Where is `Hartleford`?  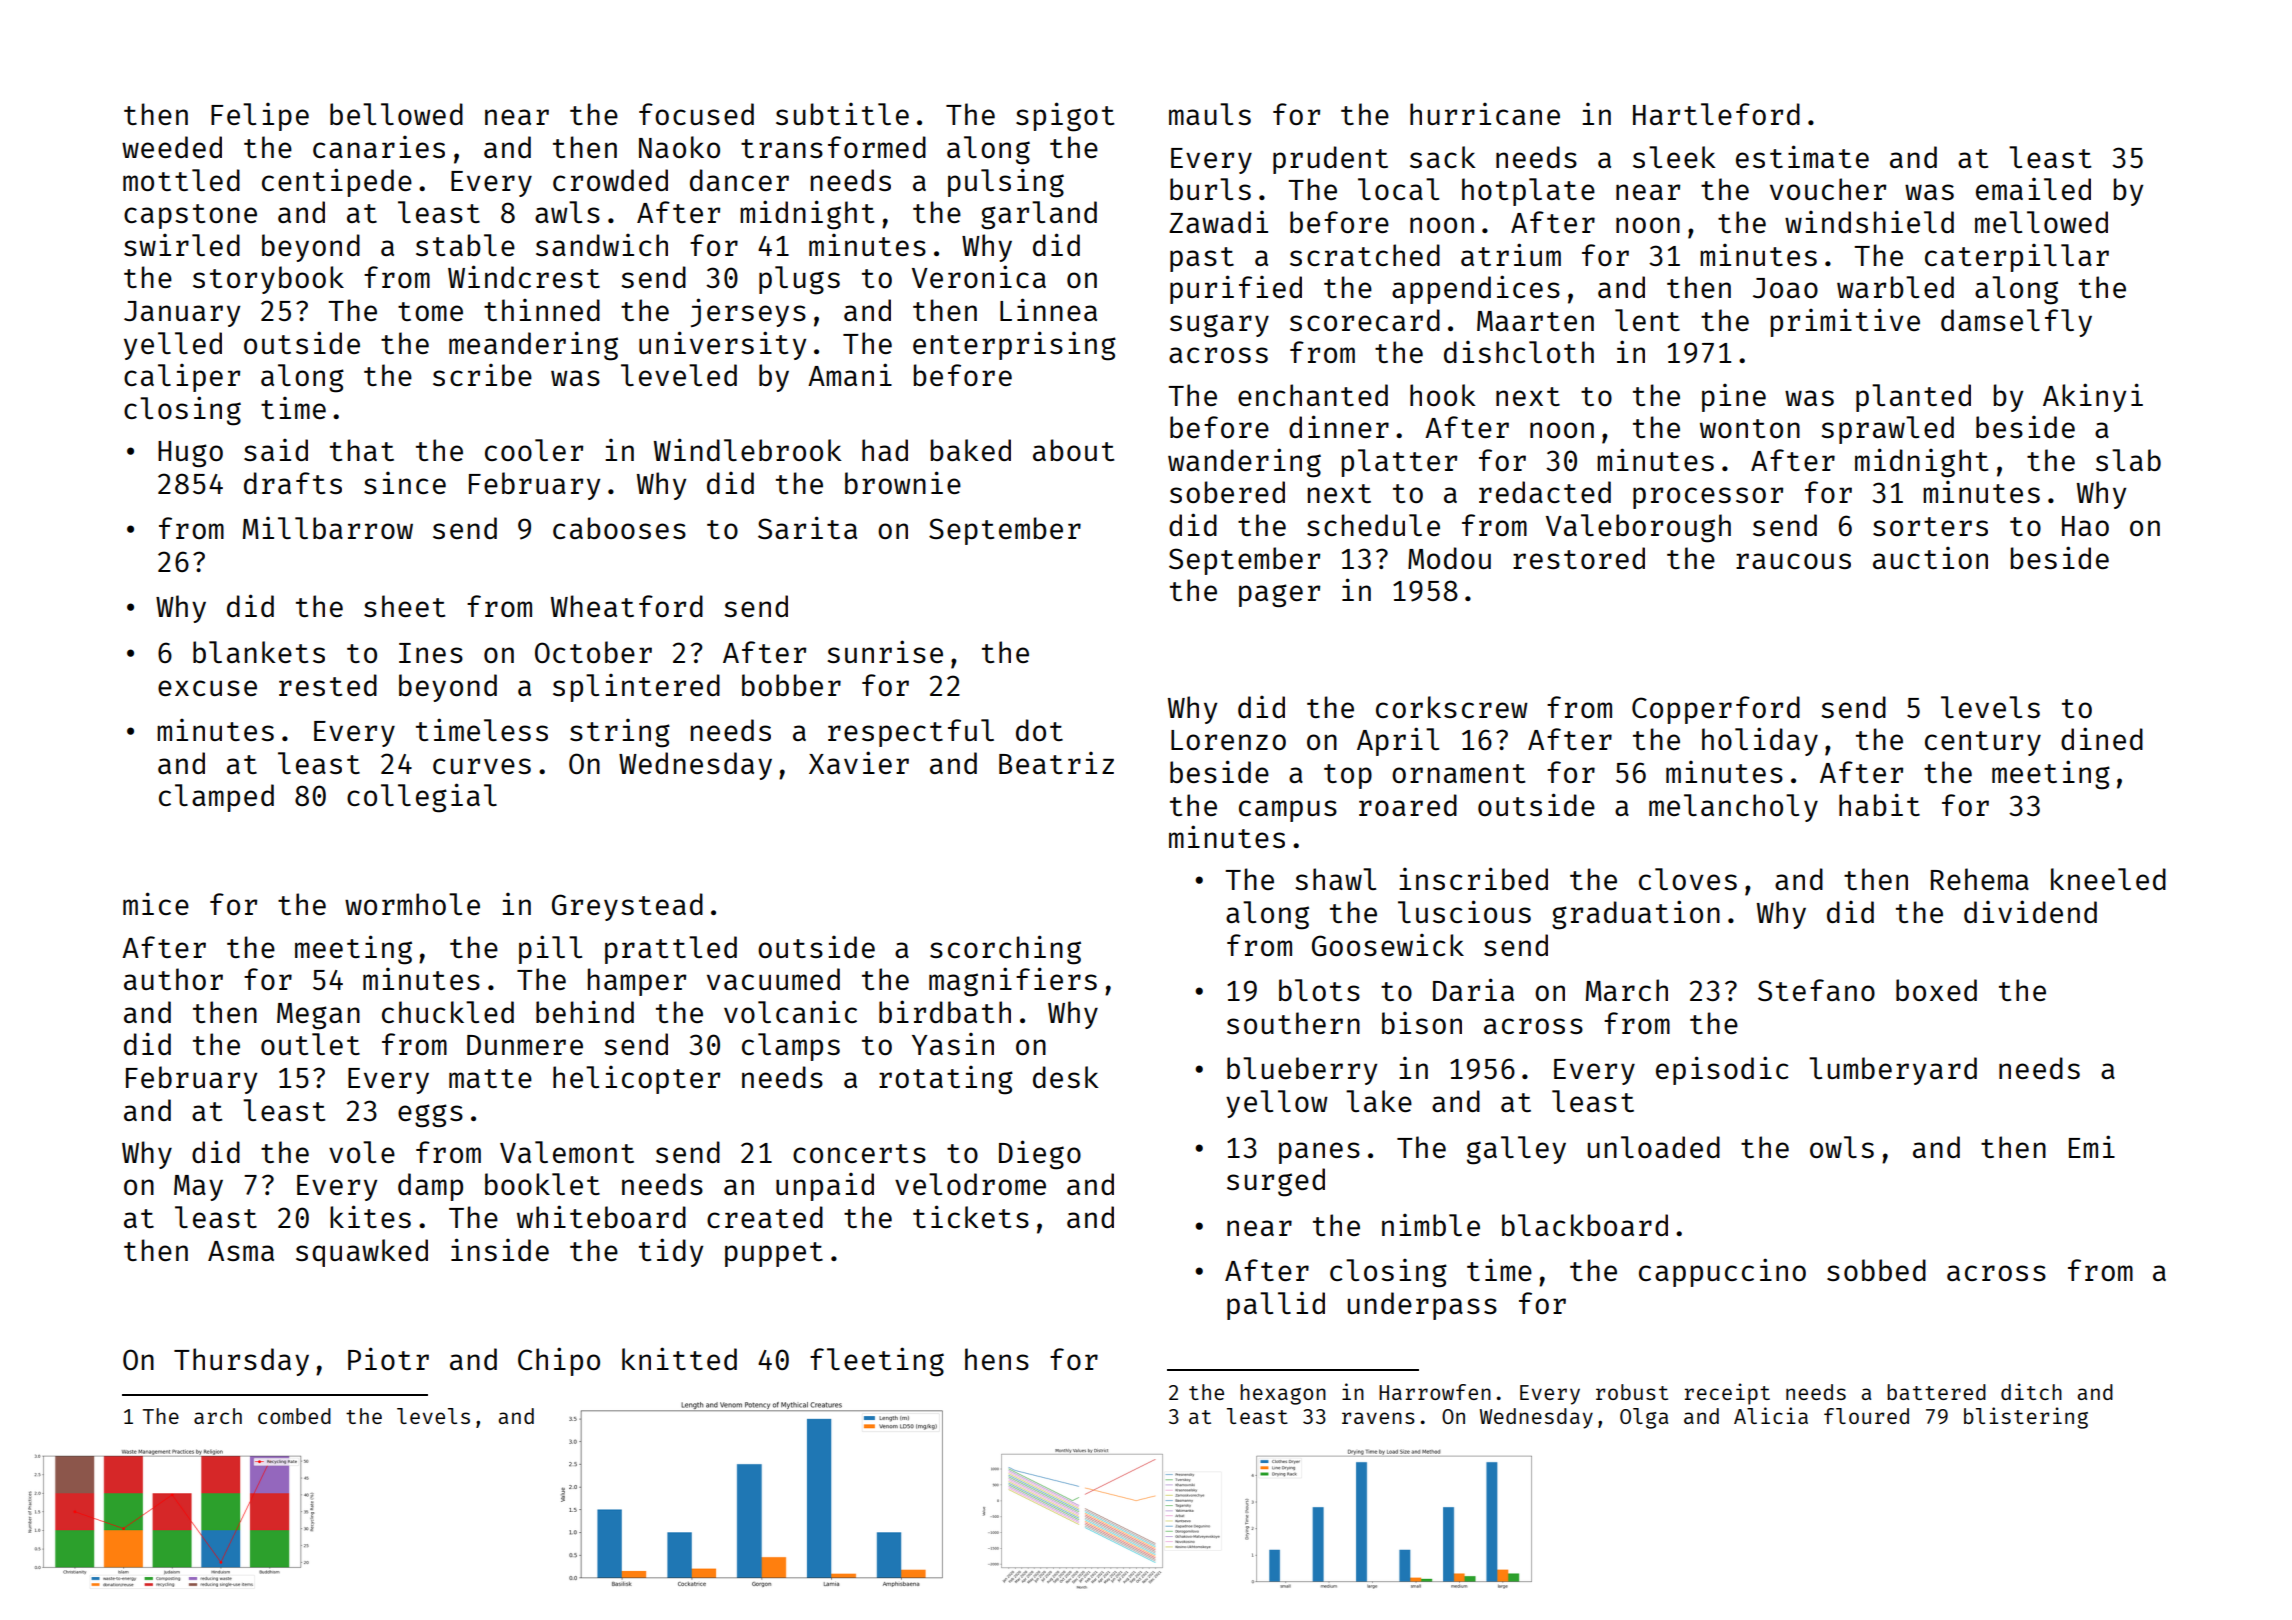 Hartleford is located at coordinates (1716, 114).
